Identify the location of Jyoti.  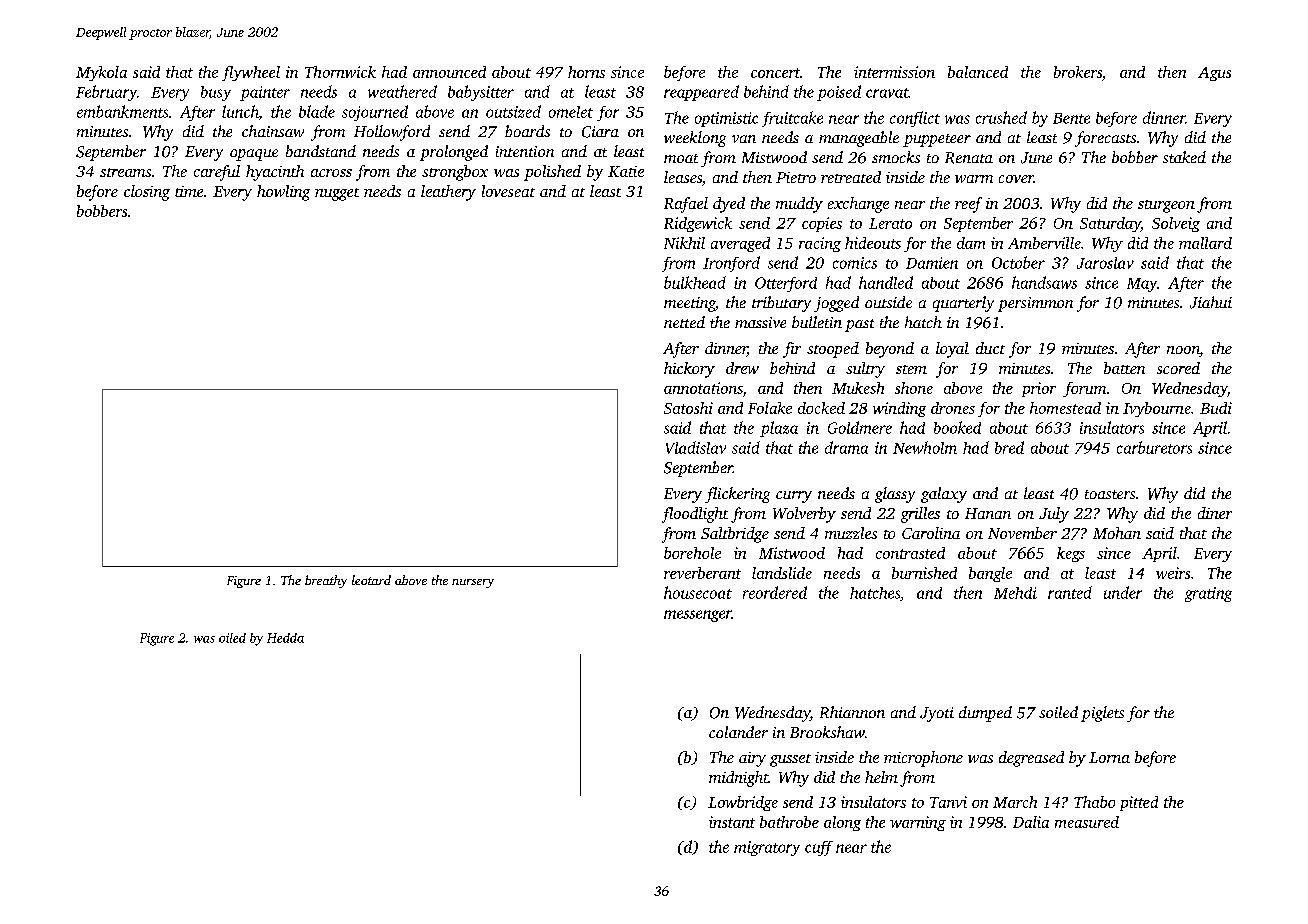
(937, 714).
